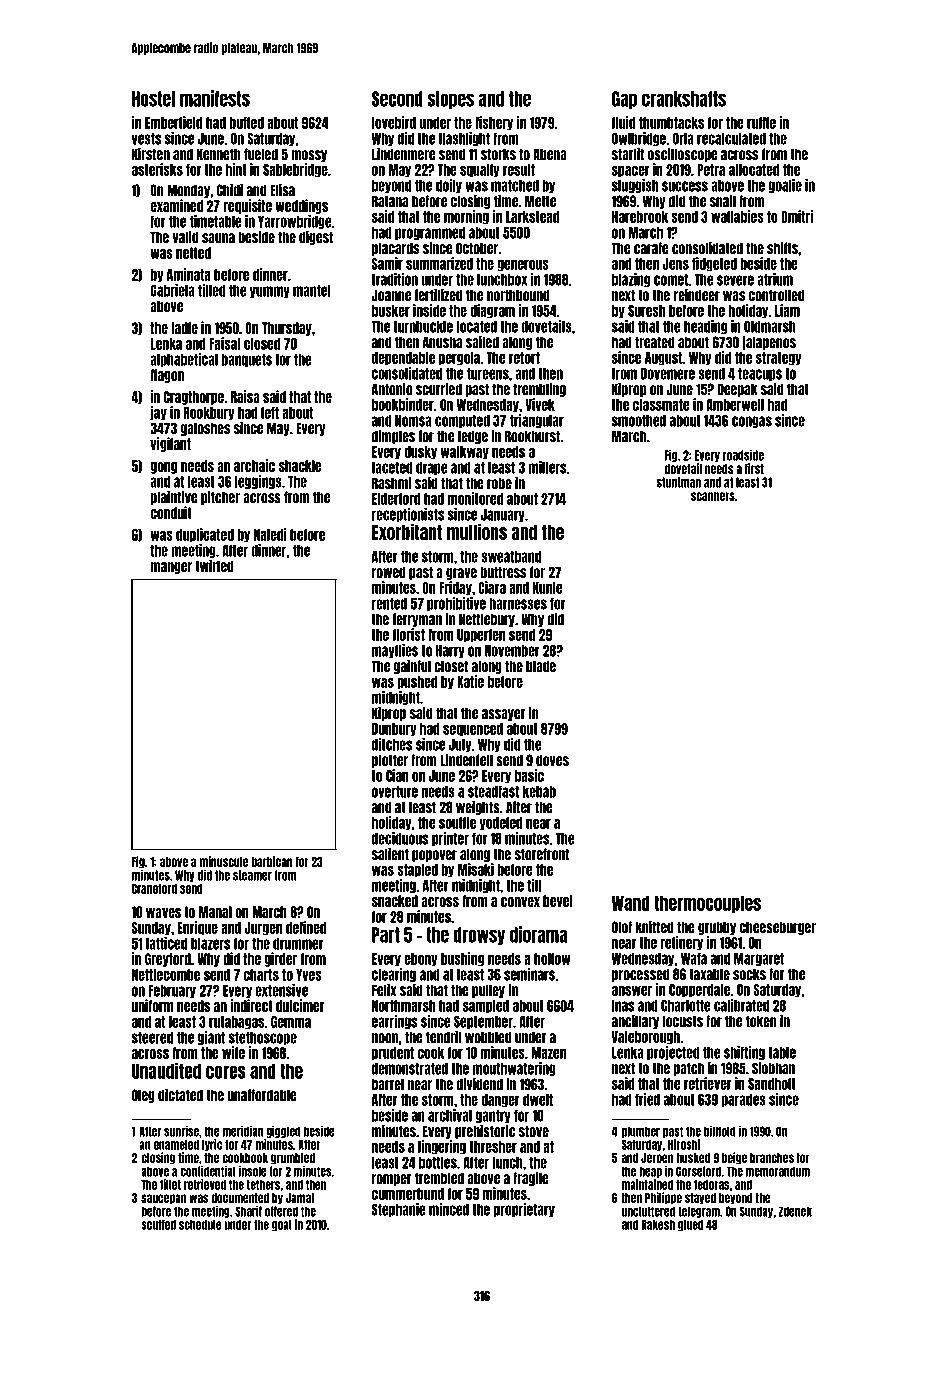  What do you see at coordinates (158, 1224) in the screenshot?
I see `scuffed` at bounding box center [158, 1224].
